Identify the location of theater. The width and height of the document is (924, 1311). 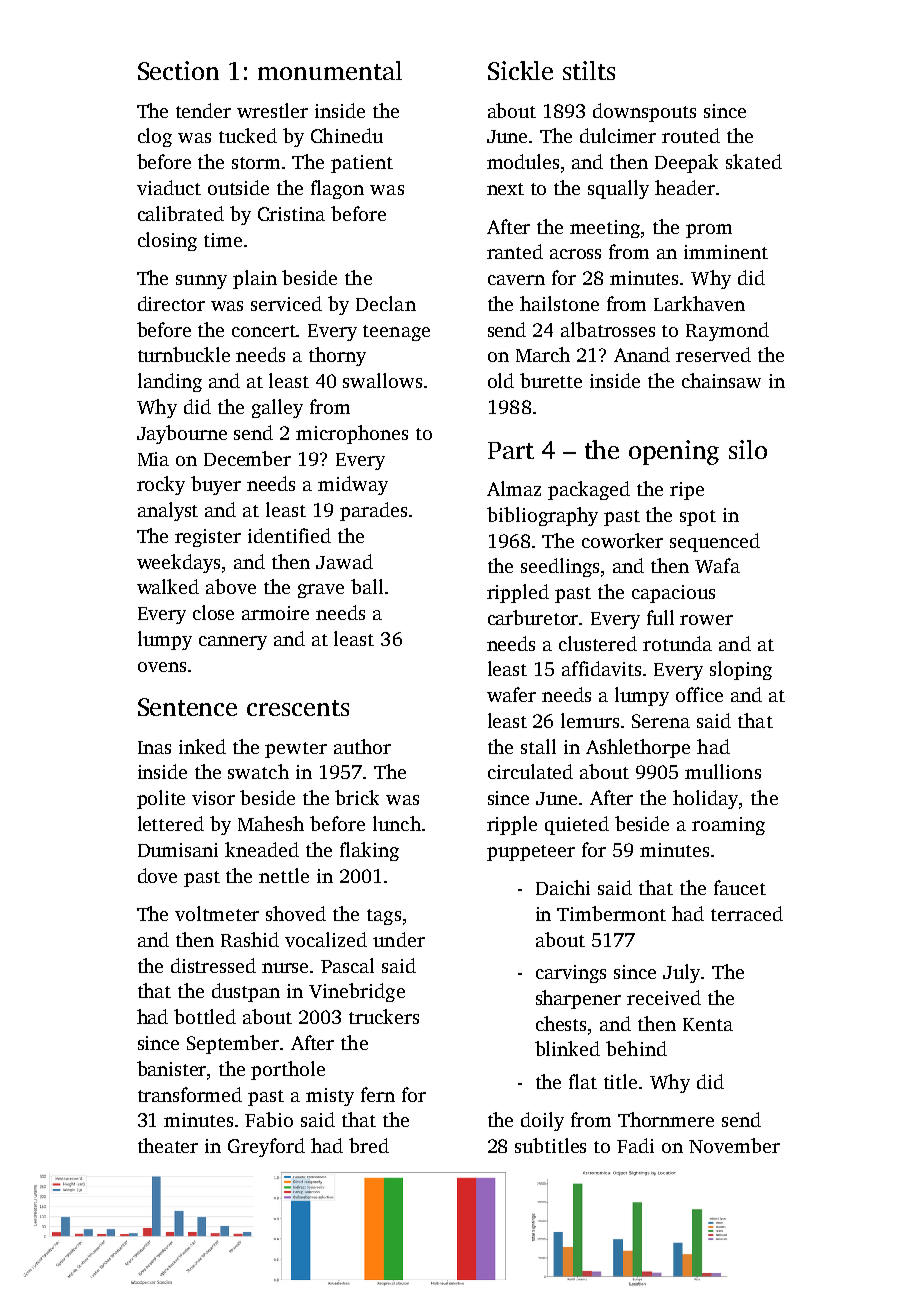
(168, 1145).
